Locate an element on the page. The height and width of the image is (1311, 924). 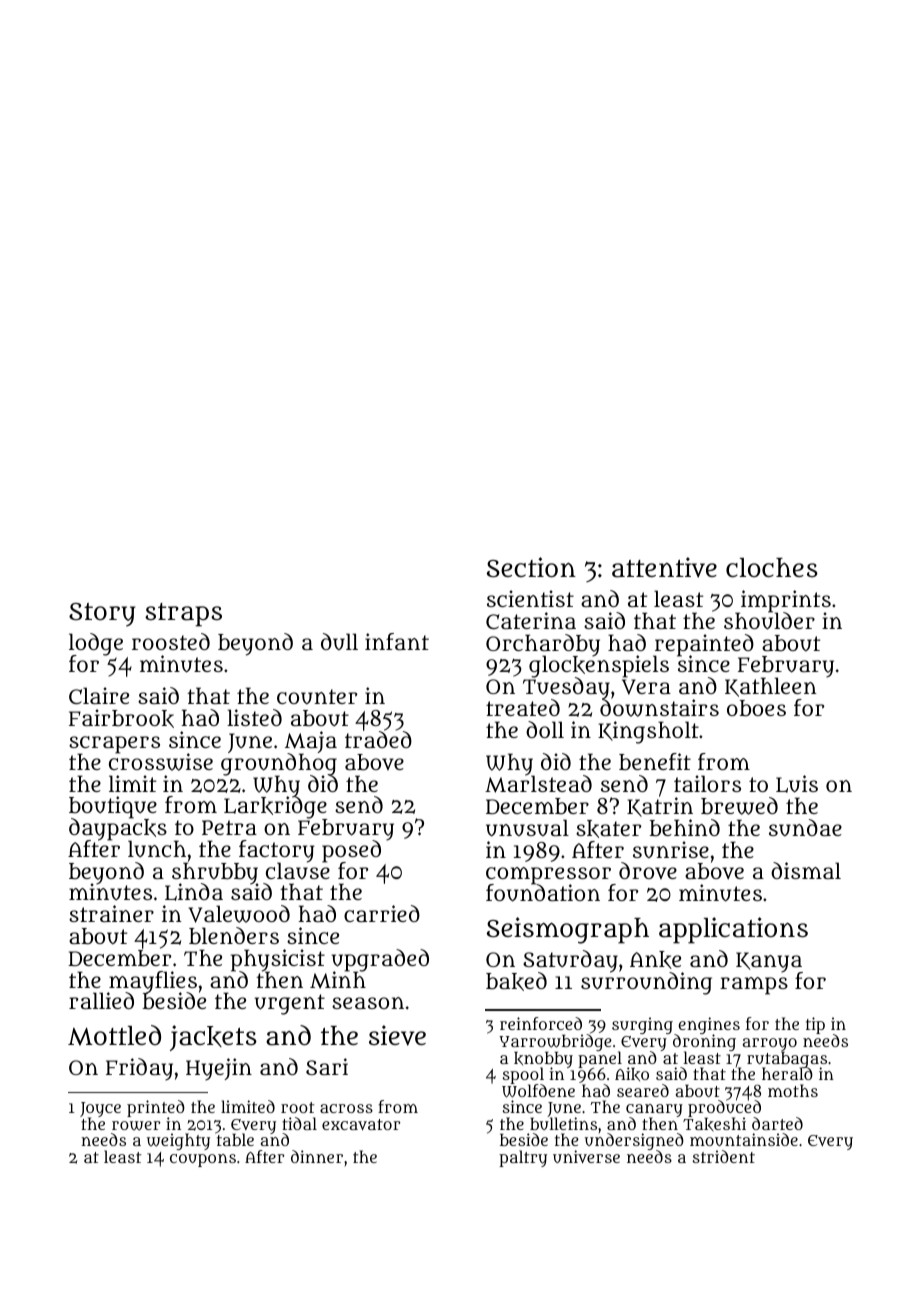
straps is located at coordinates (183, 615).
